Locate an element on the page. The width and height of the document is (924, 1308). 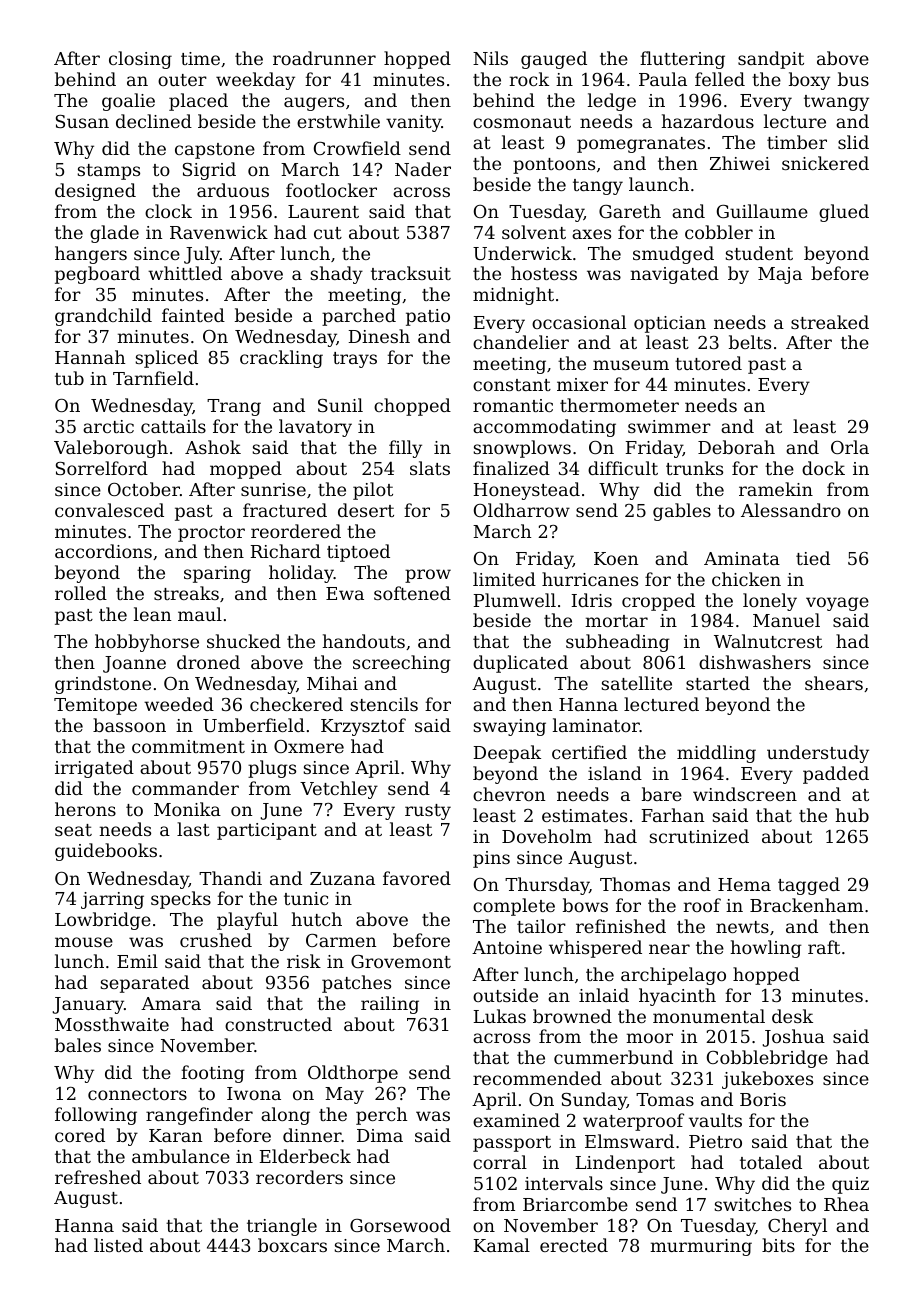
moor is located at coordinates (650, 1038).
